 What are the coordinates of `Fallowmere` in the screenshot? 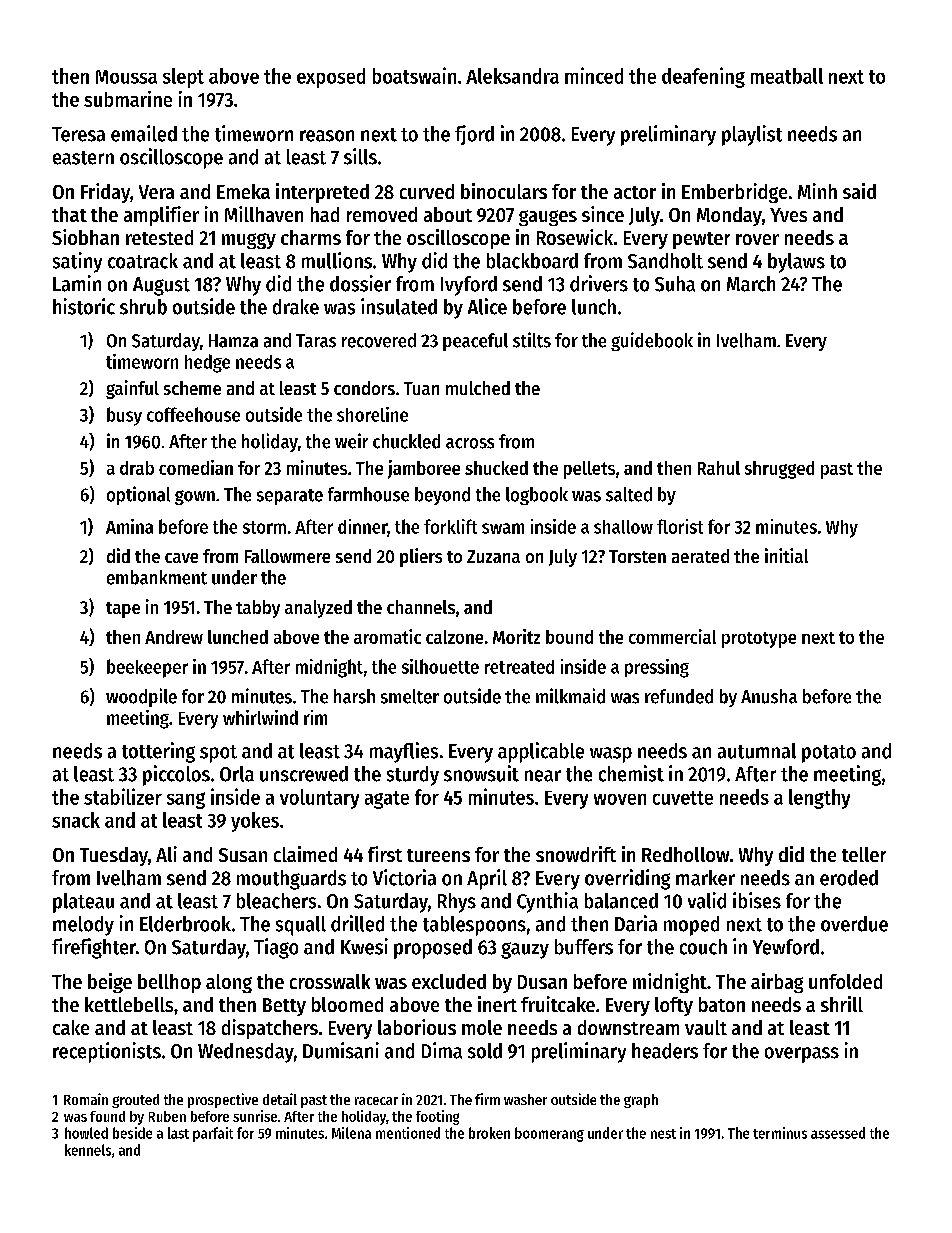 It's located at (287, 556).
